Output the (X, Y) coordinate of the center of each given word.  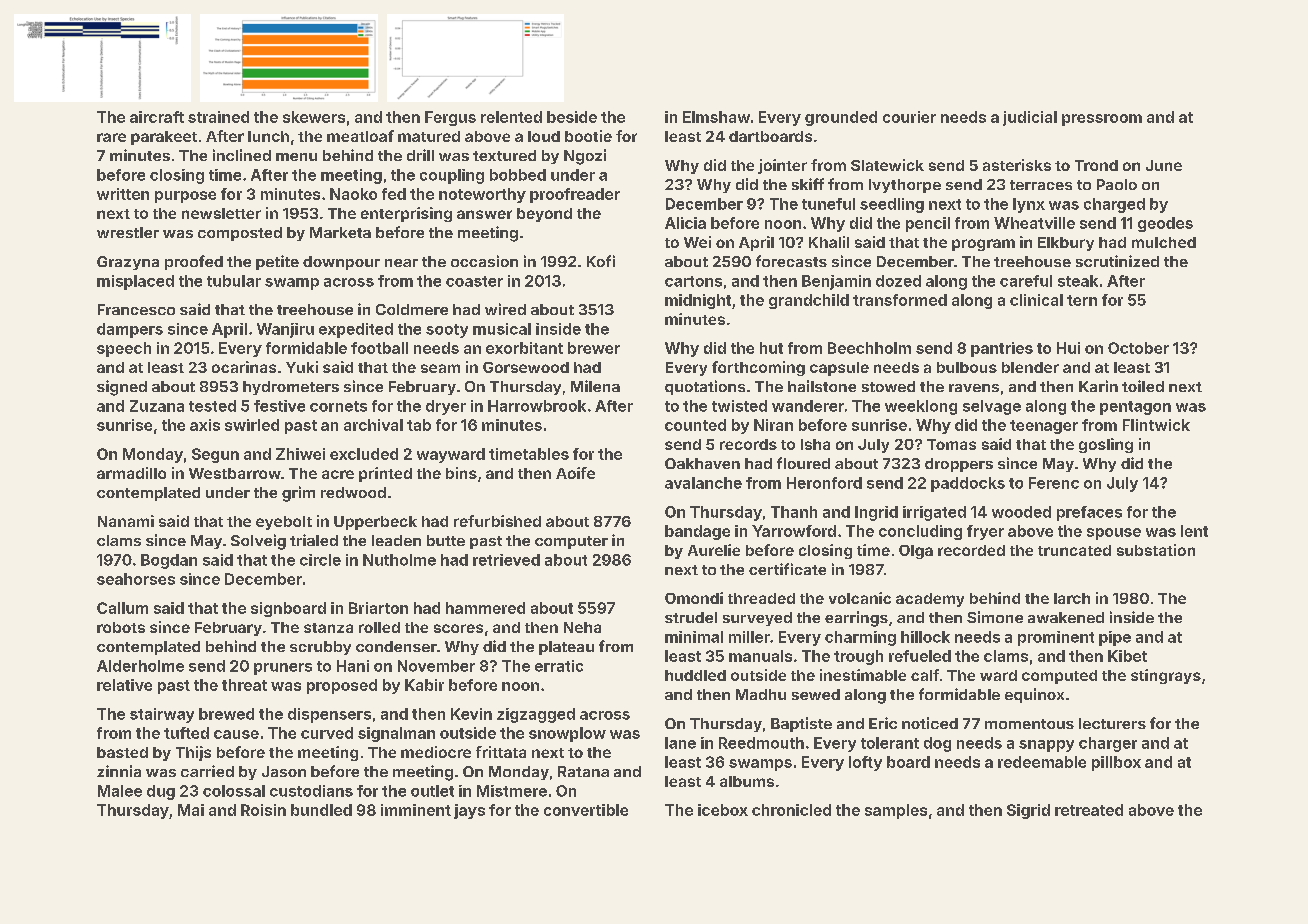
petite (277, 262)
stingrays (1166, 676)
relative (124, 685)
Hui (1068, 348)
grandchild (809, 301)
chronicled (791, 810)
